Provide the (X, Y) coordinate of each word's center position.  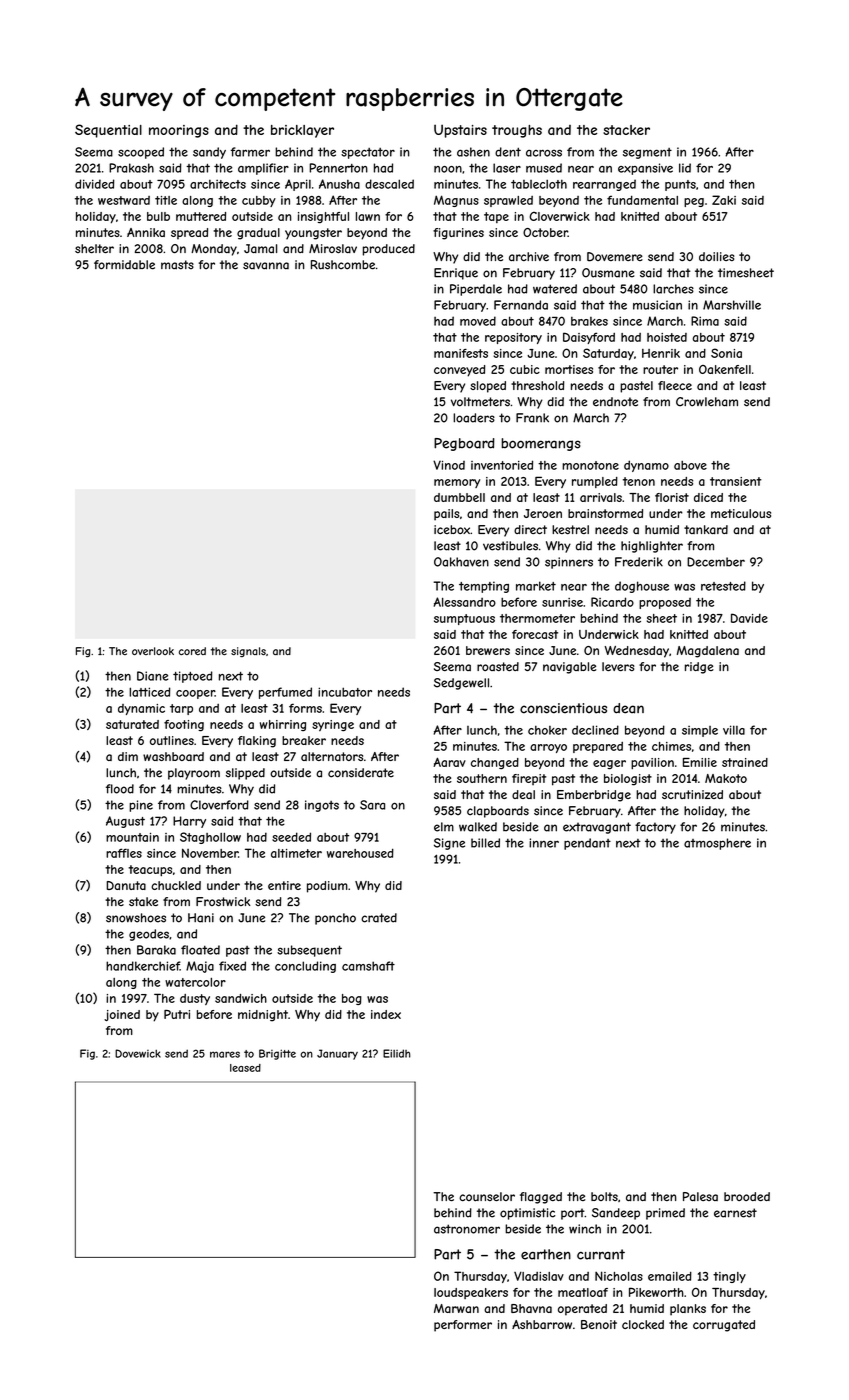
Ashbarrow (542, 1324)
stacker (626, 130)
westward (124, 200)
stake (143, 901)
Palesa (700, 1196)
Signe (449, 844)
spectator (368, 153)
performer (463, 1326)
